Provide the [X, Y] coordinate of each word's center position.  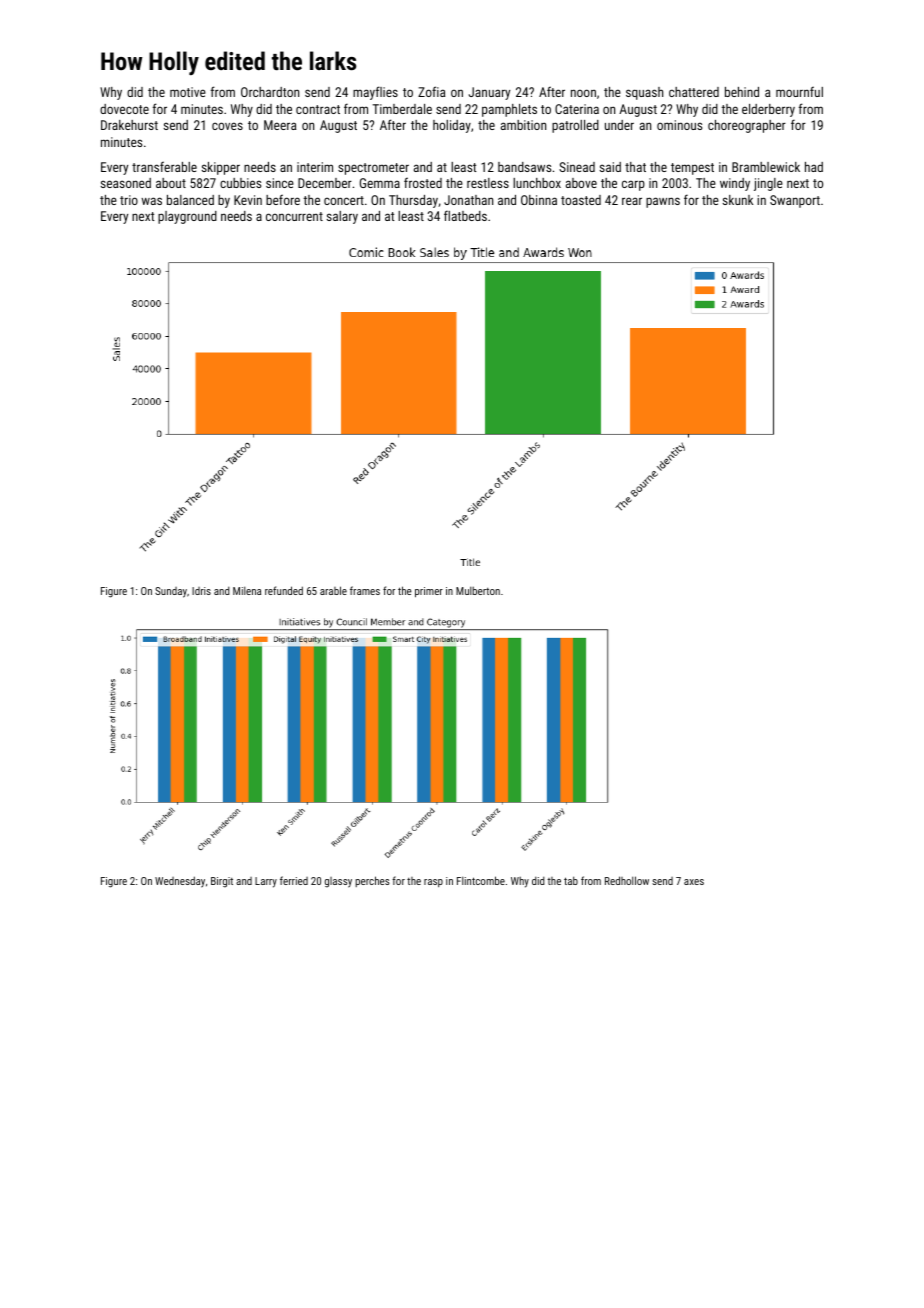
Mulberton [478, 591]
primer [429, 592]
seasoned [126, 183]
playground [187, 217]
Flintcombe [481, 880]
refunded [284, 590]
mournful [799, 91]
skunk [738, 200]
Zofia [431, 91]
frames [365, 590]
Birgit [222, 882]
